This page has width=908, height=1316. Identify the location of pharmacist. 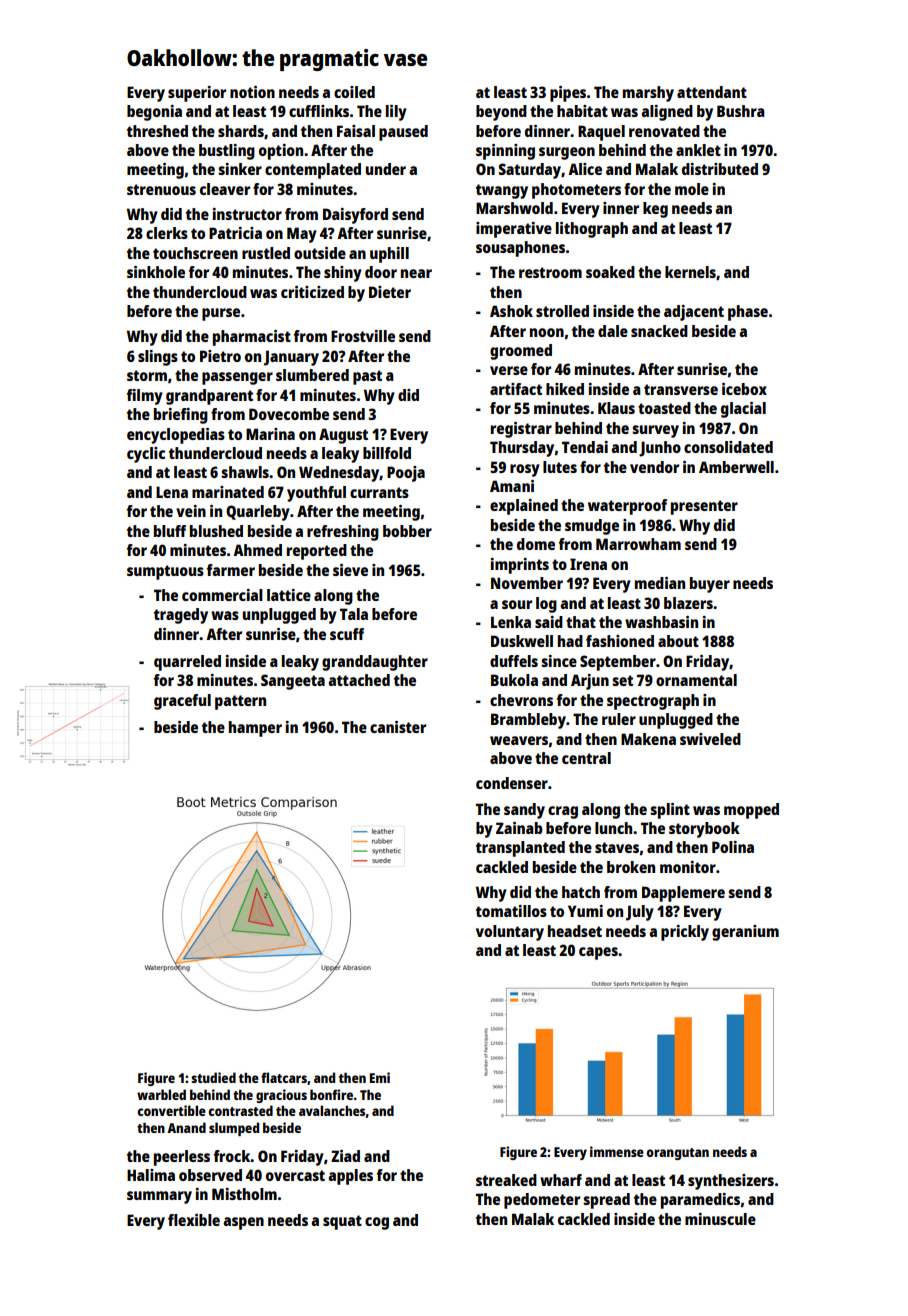
(252, 338).
